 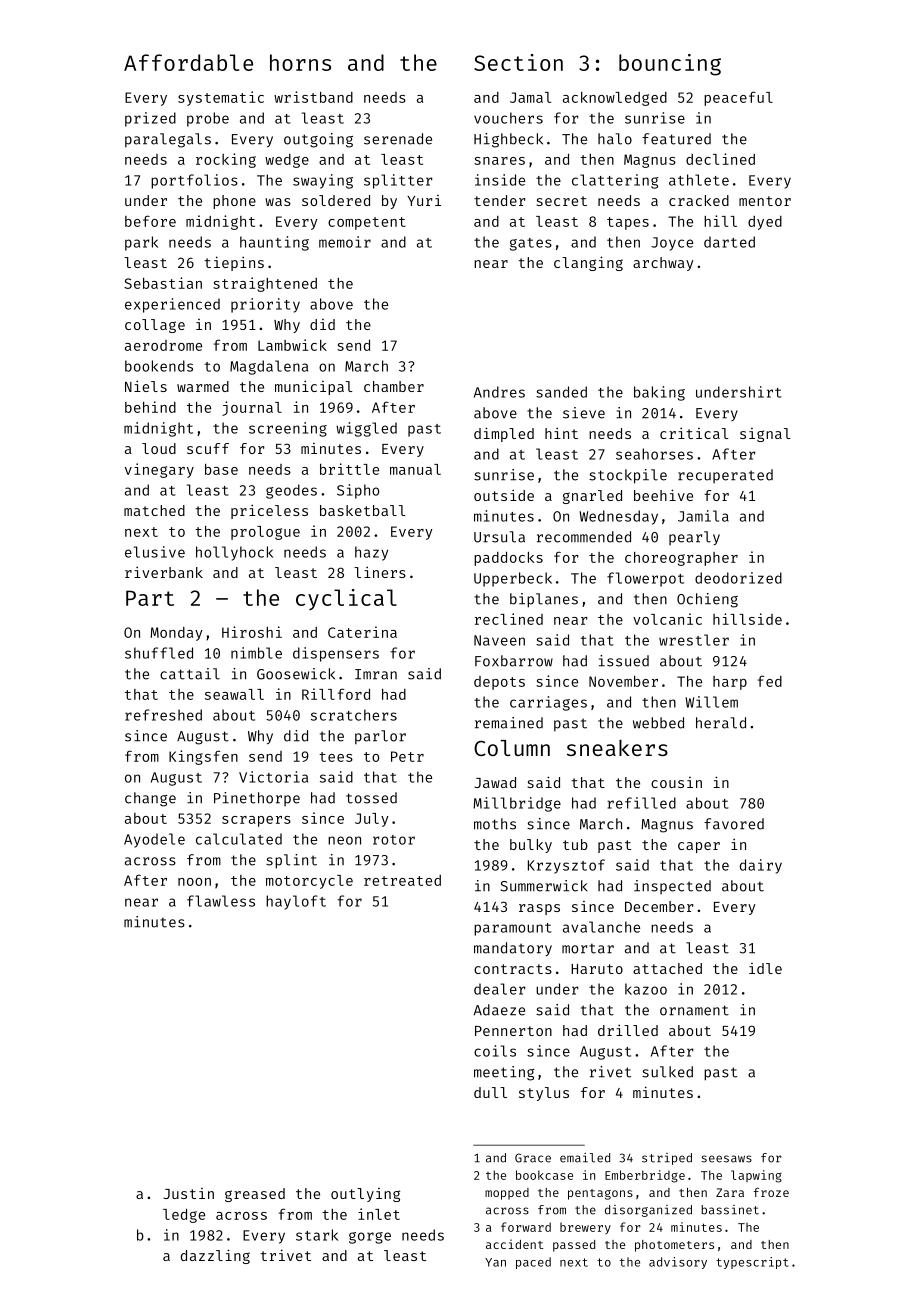 What do you see at coordinates (380, 572) in the screenshot?
I see `liners` at bounding box center [380, 572].
